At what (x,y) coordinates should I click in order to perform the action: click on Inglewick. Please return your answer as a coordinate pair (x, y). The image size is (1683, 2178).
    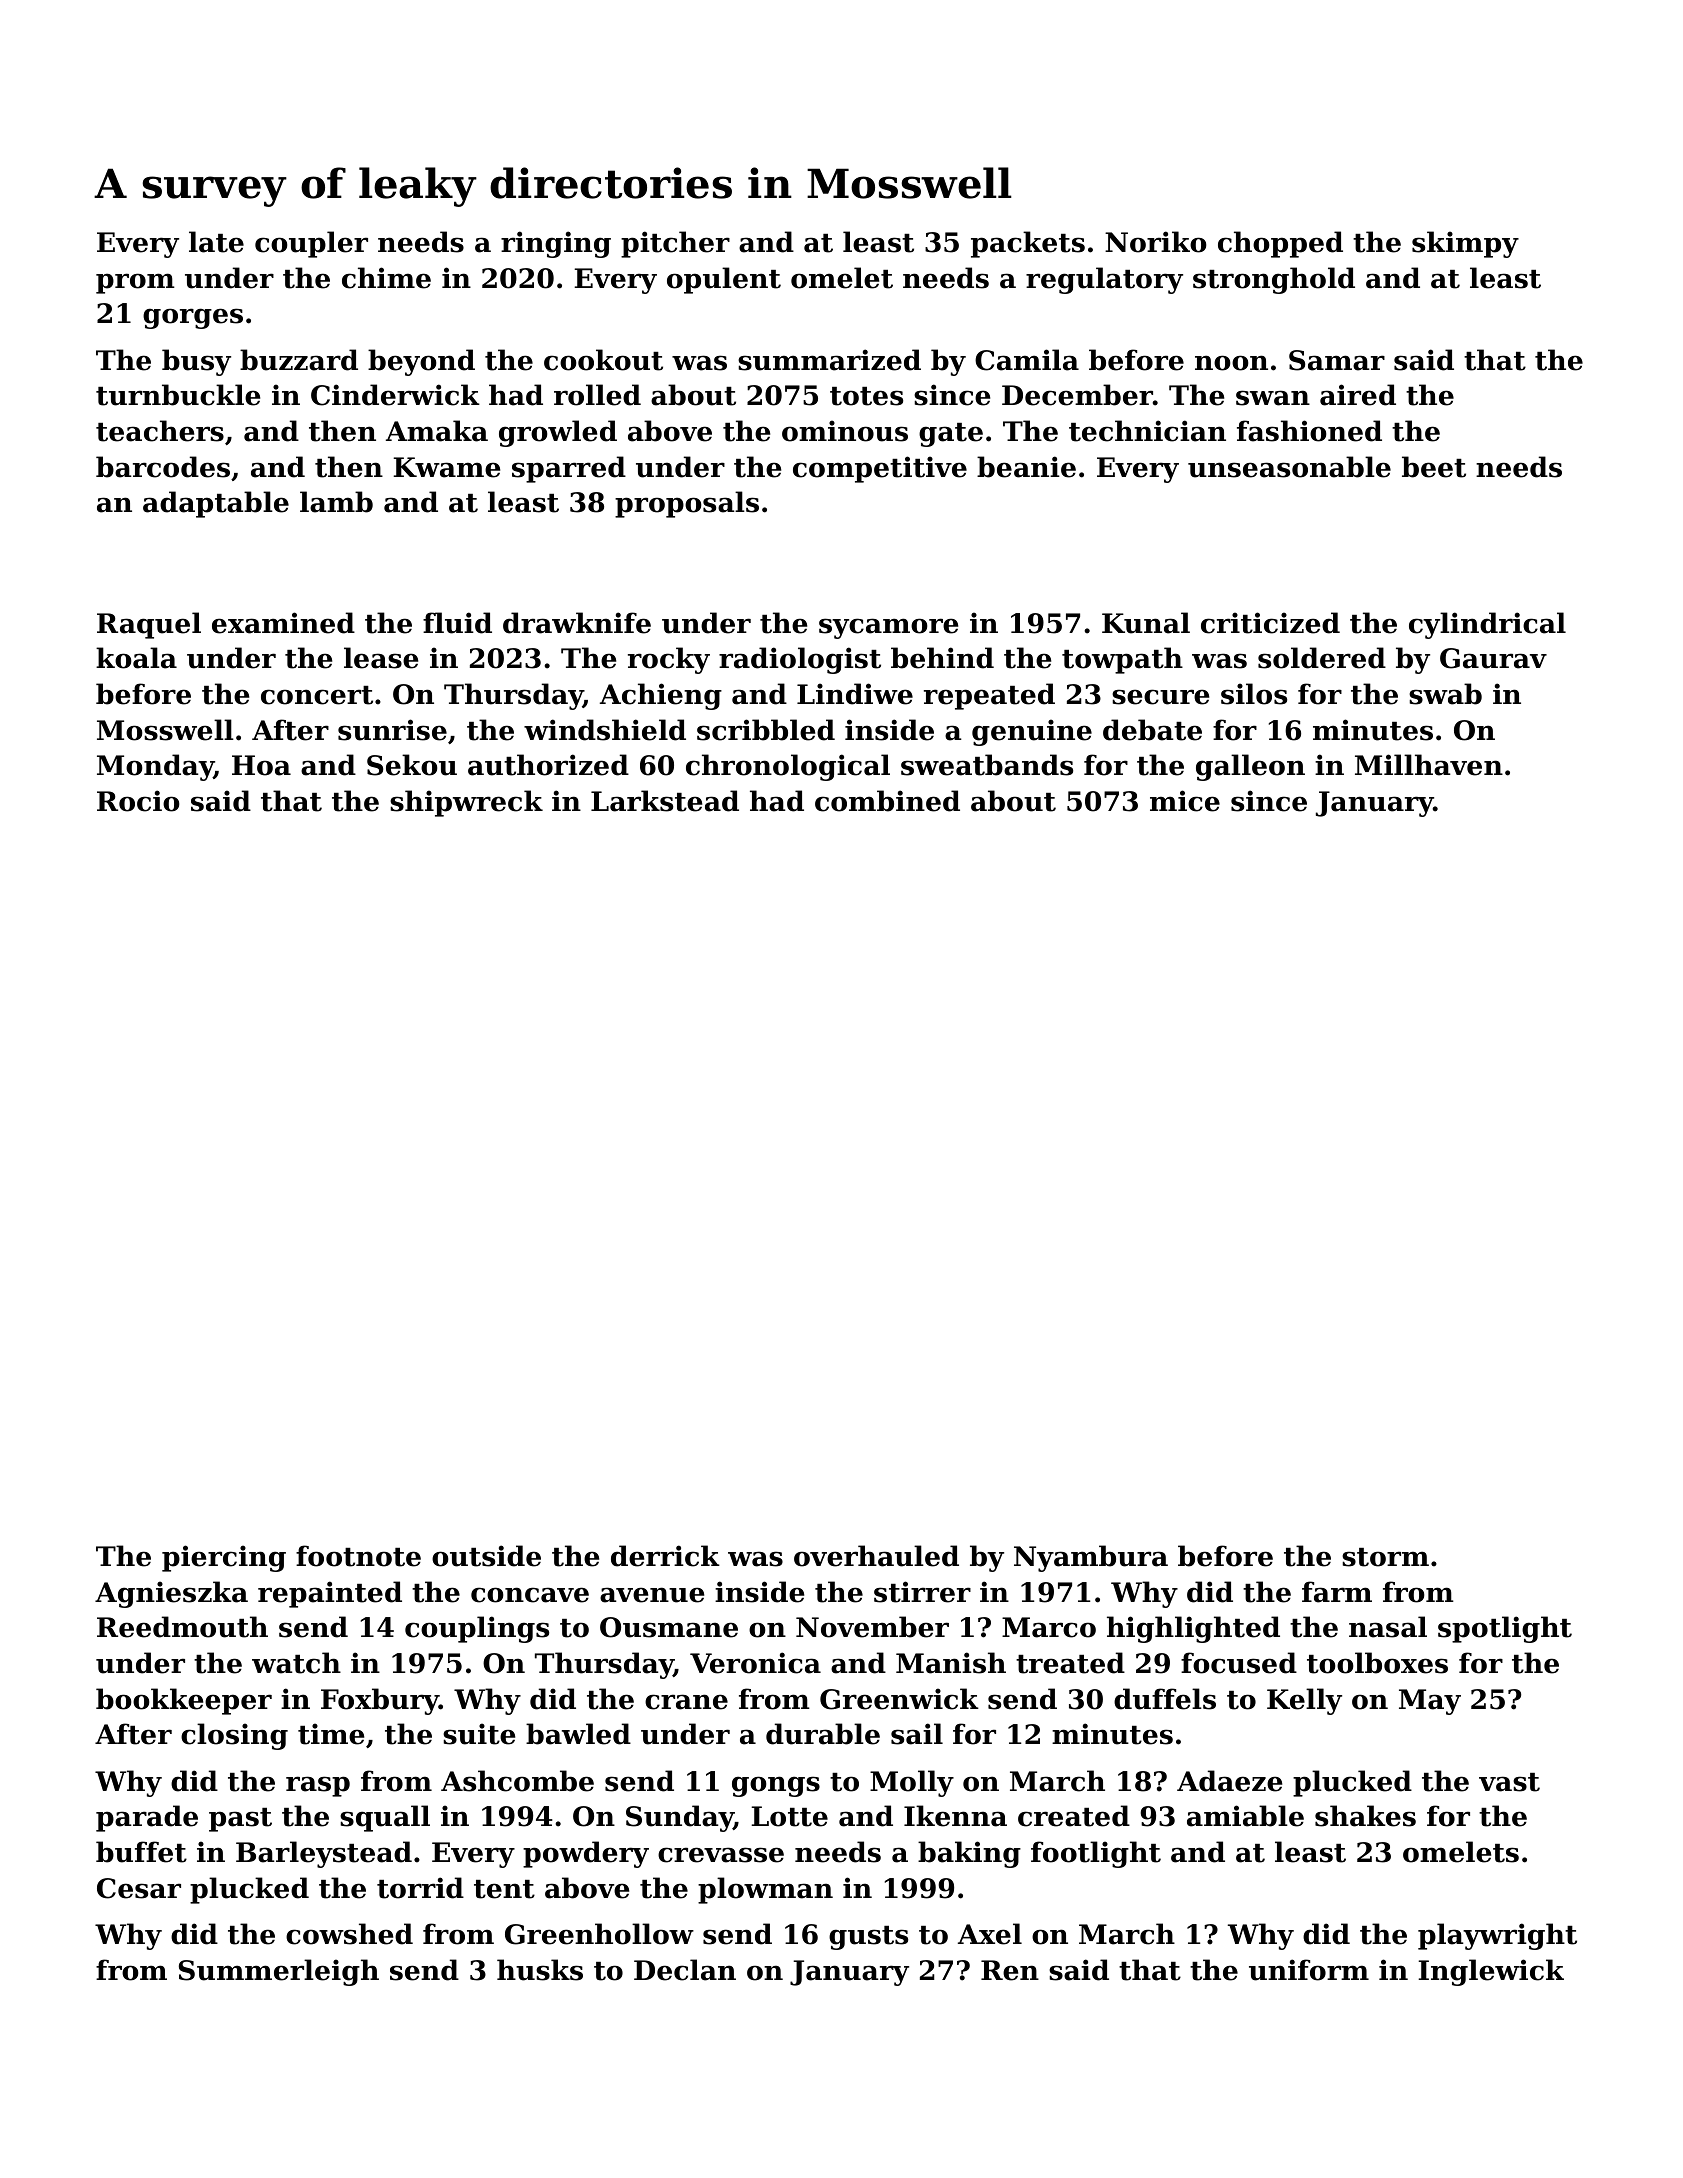
    Looking at the image, I should click on (1491, 1972).
